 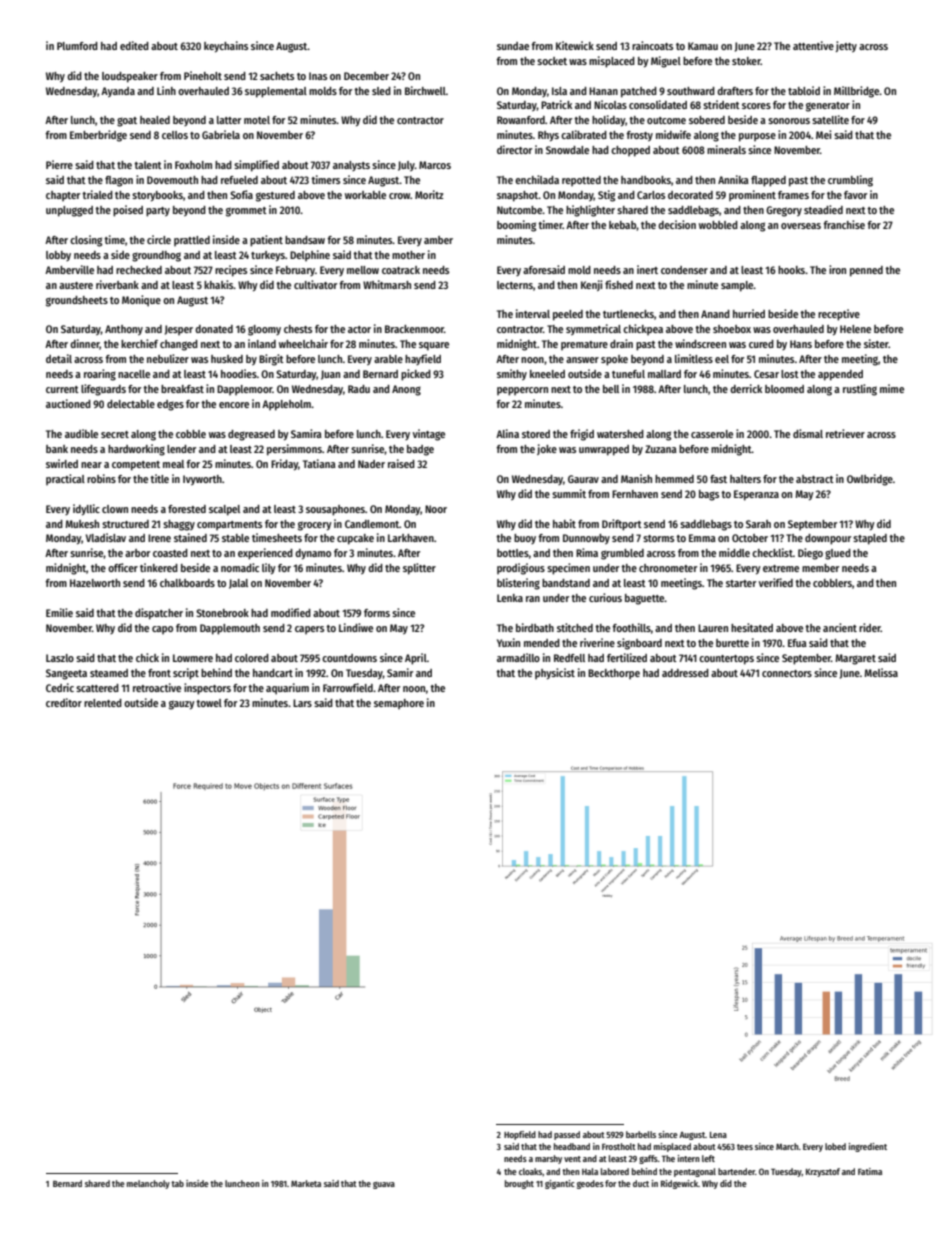 What do you see at coordinates (712, 434) in the page?
I see `casserole` at bounding box center [712, 434].
